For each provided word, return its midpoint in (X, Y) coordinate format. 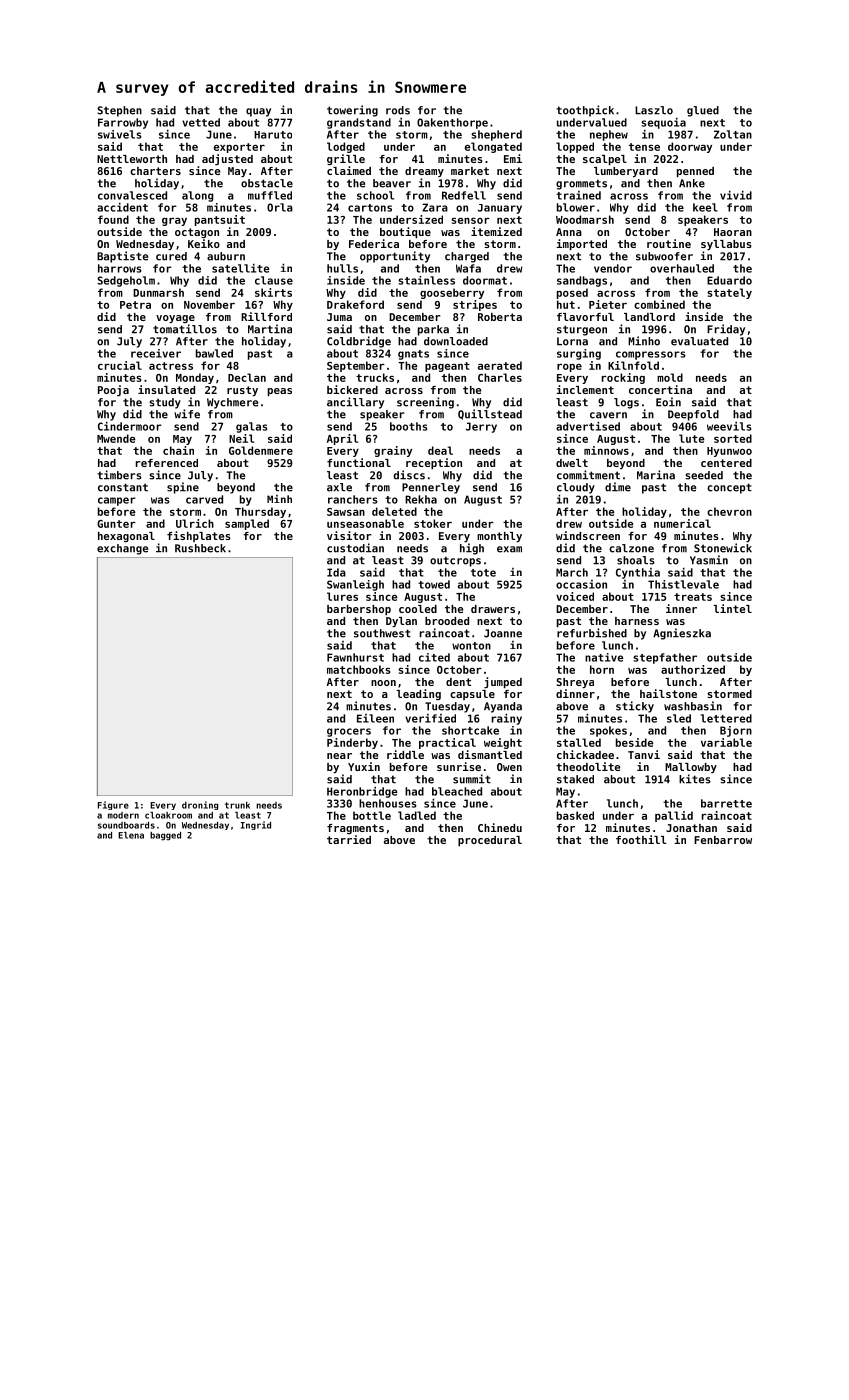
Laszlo (654, 110)
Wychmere (232, 403)
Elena (131, 835)
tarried (349, 839)
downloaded (456, 341)
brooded (447, 621)
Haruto (273, 135)
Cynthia (638, 573)
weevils (729, 426)
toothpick (585, 111)
